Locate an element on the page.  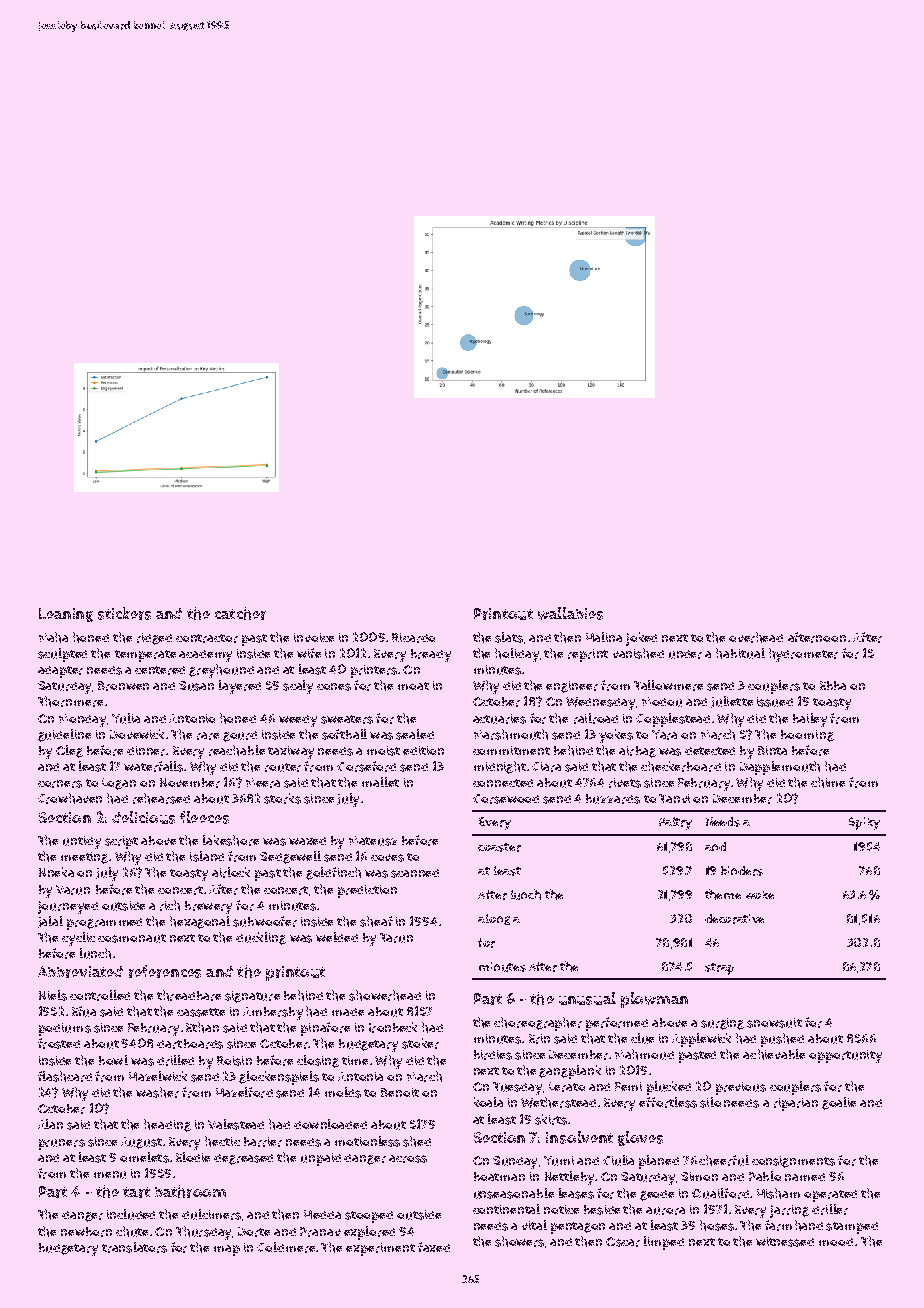
Tallowmere is located at coordinates (668, 685).
